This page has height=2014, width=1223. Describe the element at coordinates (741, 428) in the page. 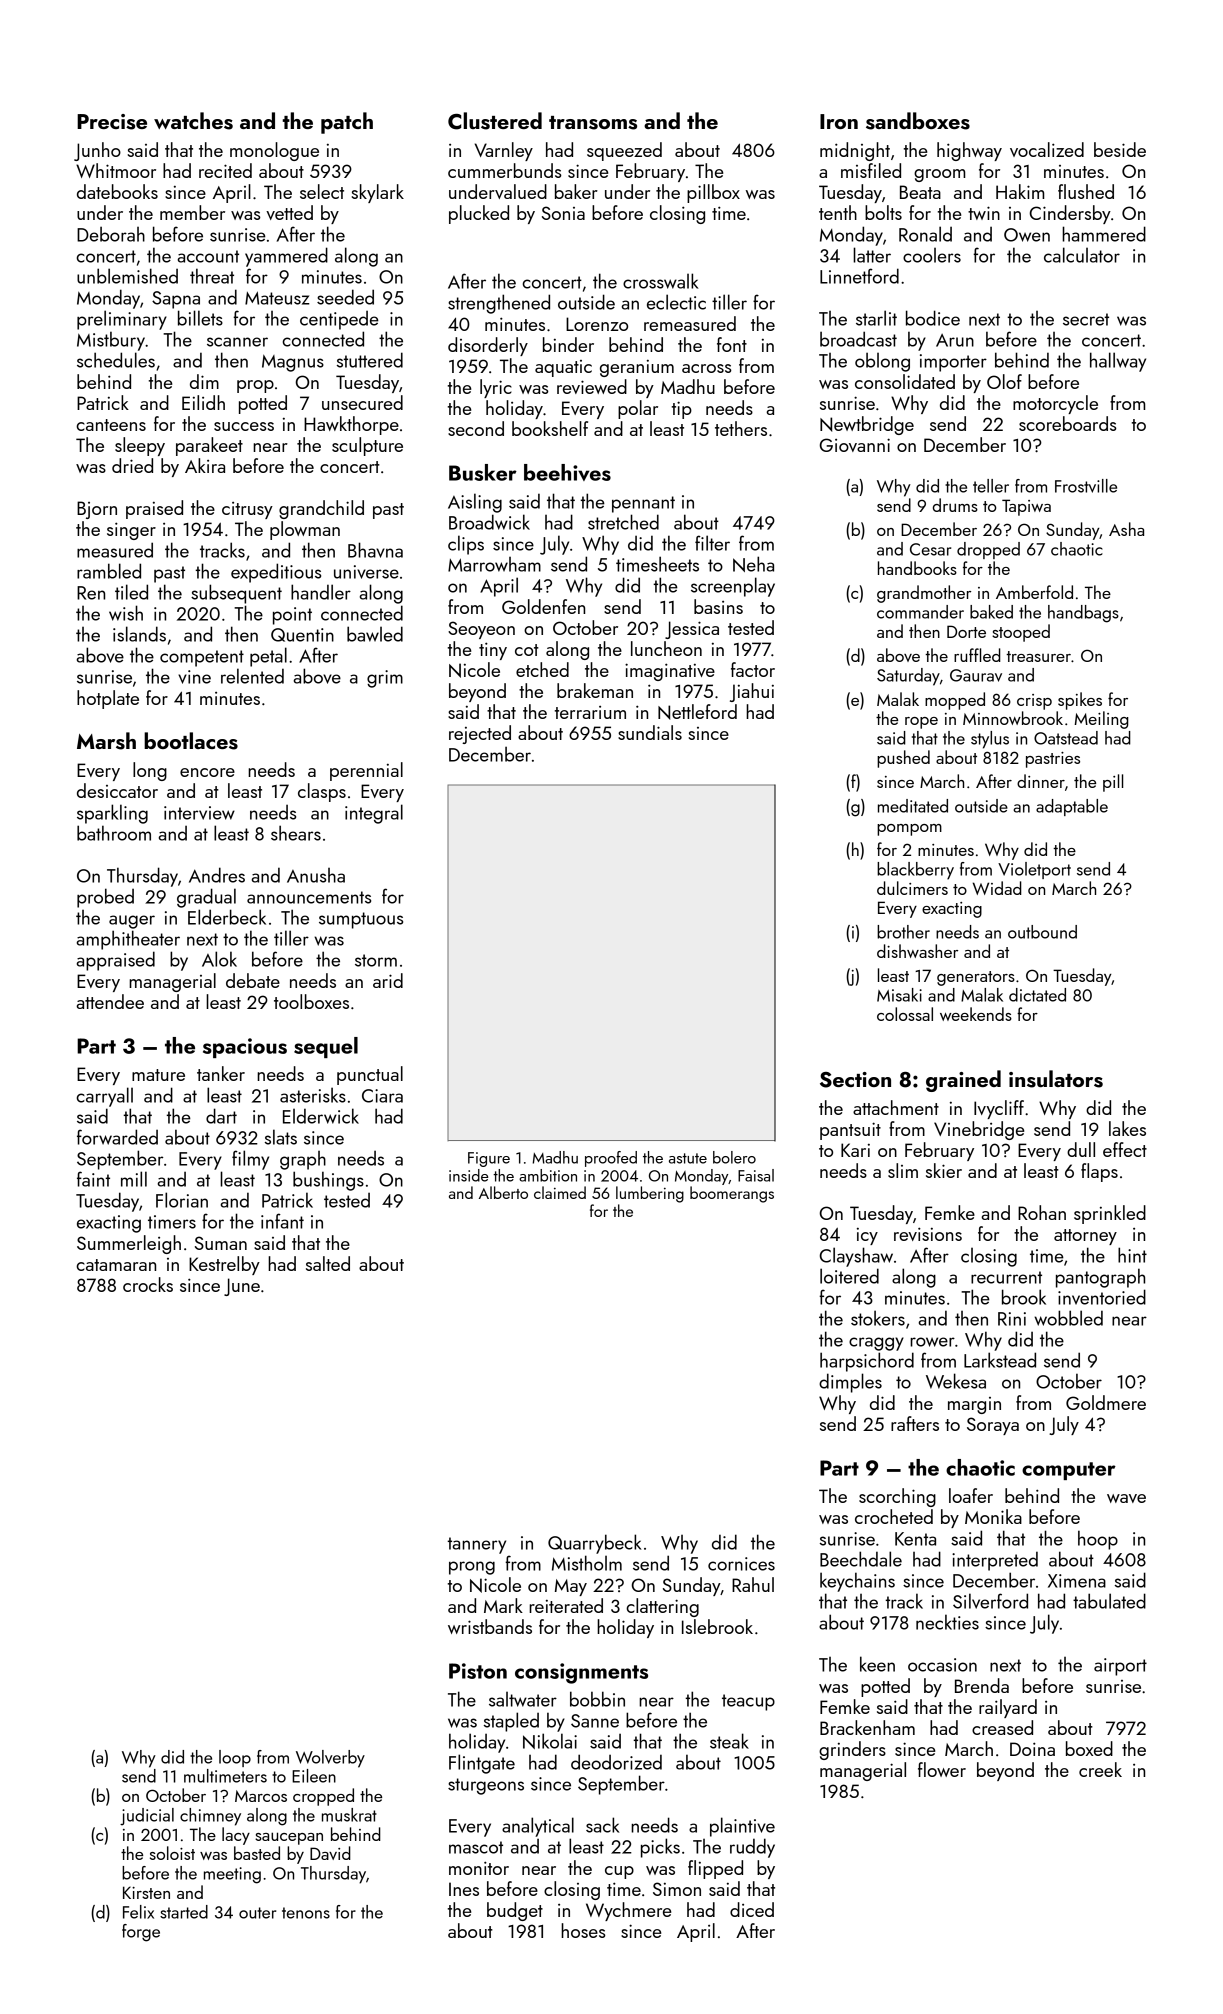

I see `tethers` at that location.
